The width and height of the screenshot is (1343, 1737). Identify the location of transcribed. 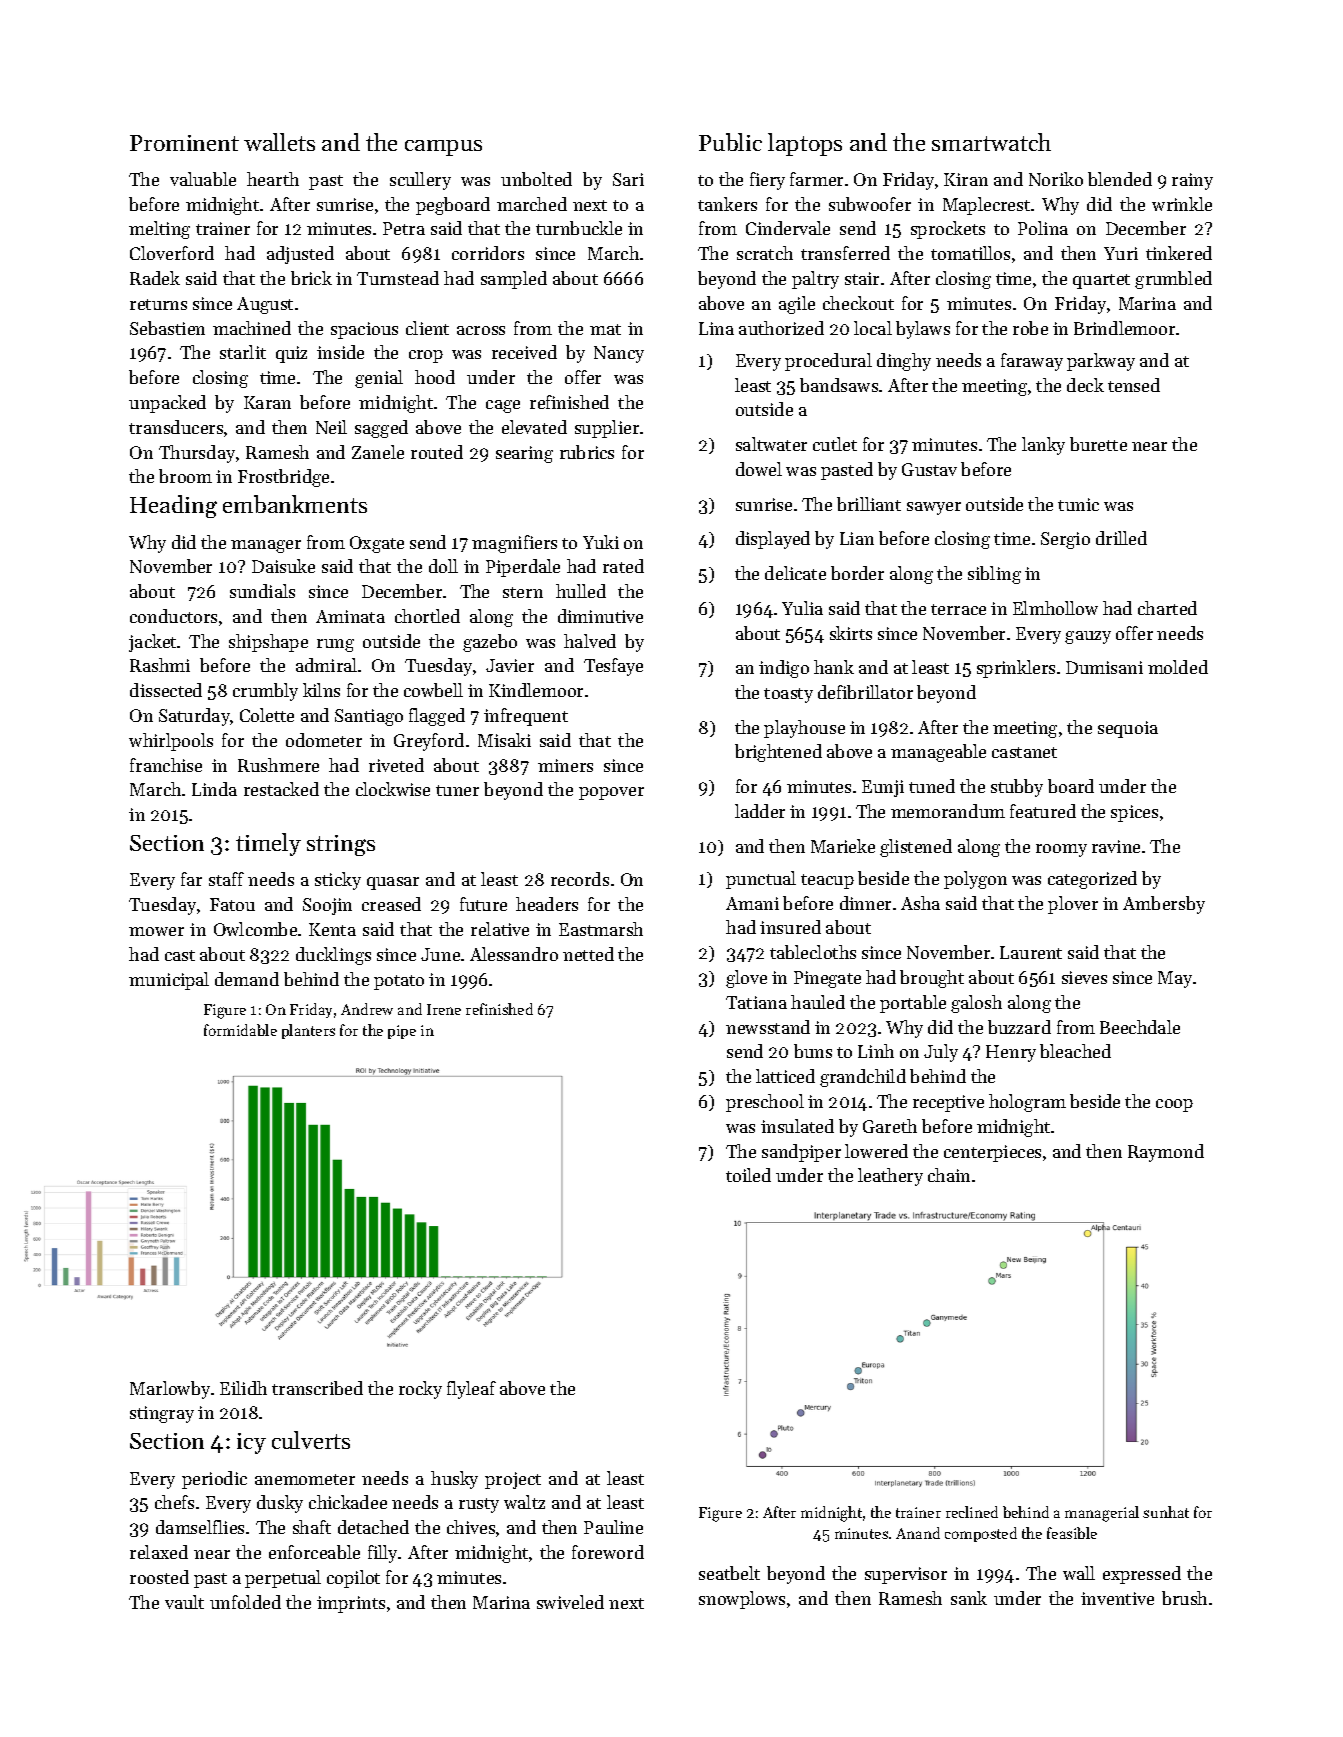
(317, 1388).
